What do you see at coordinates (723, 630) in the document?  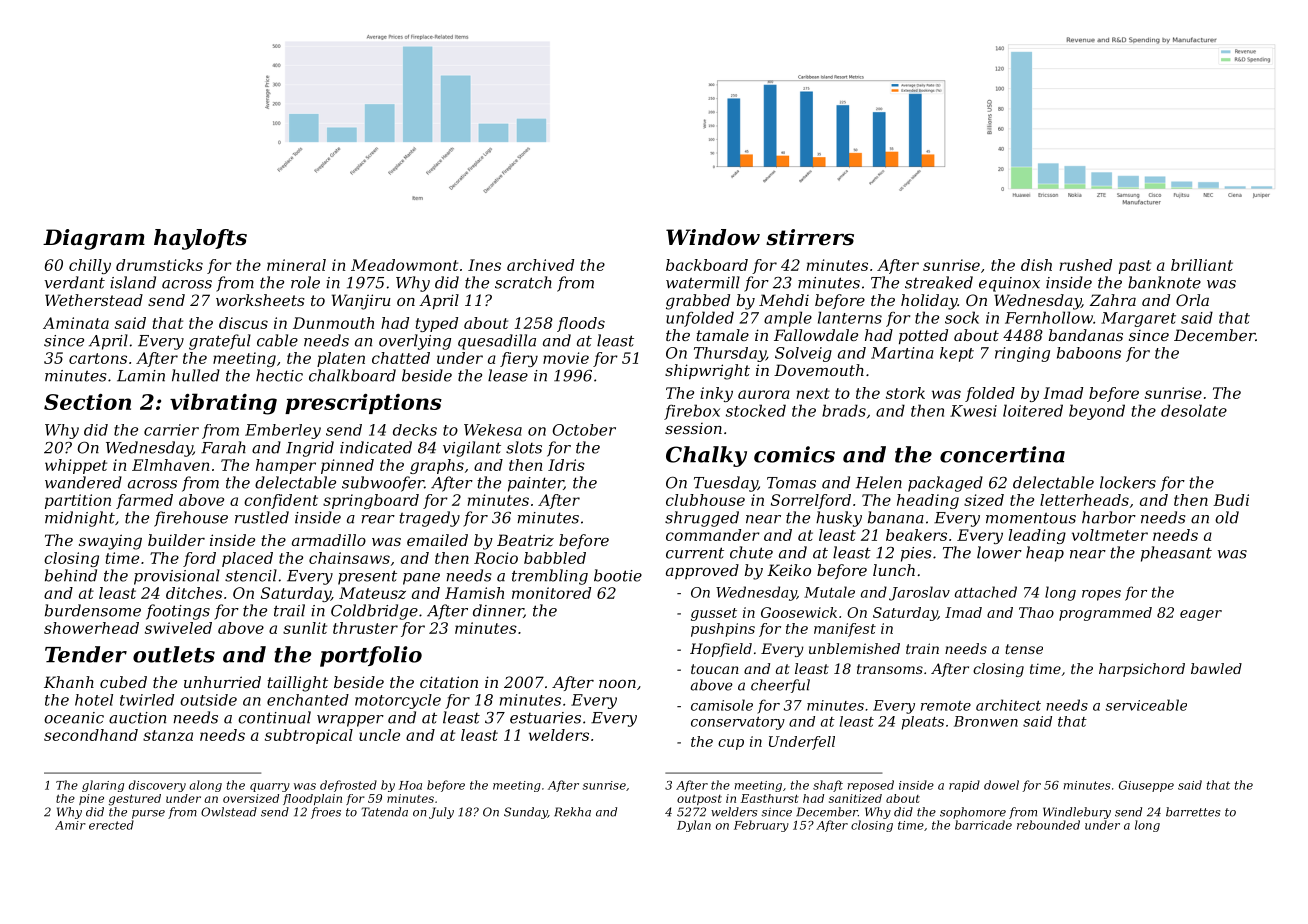 I see `pushpins` at bounding box center [723, 630].
